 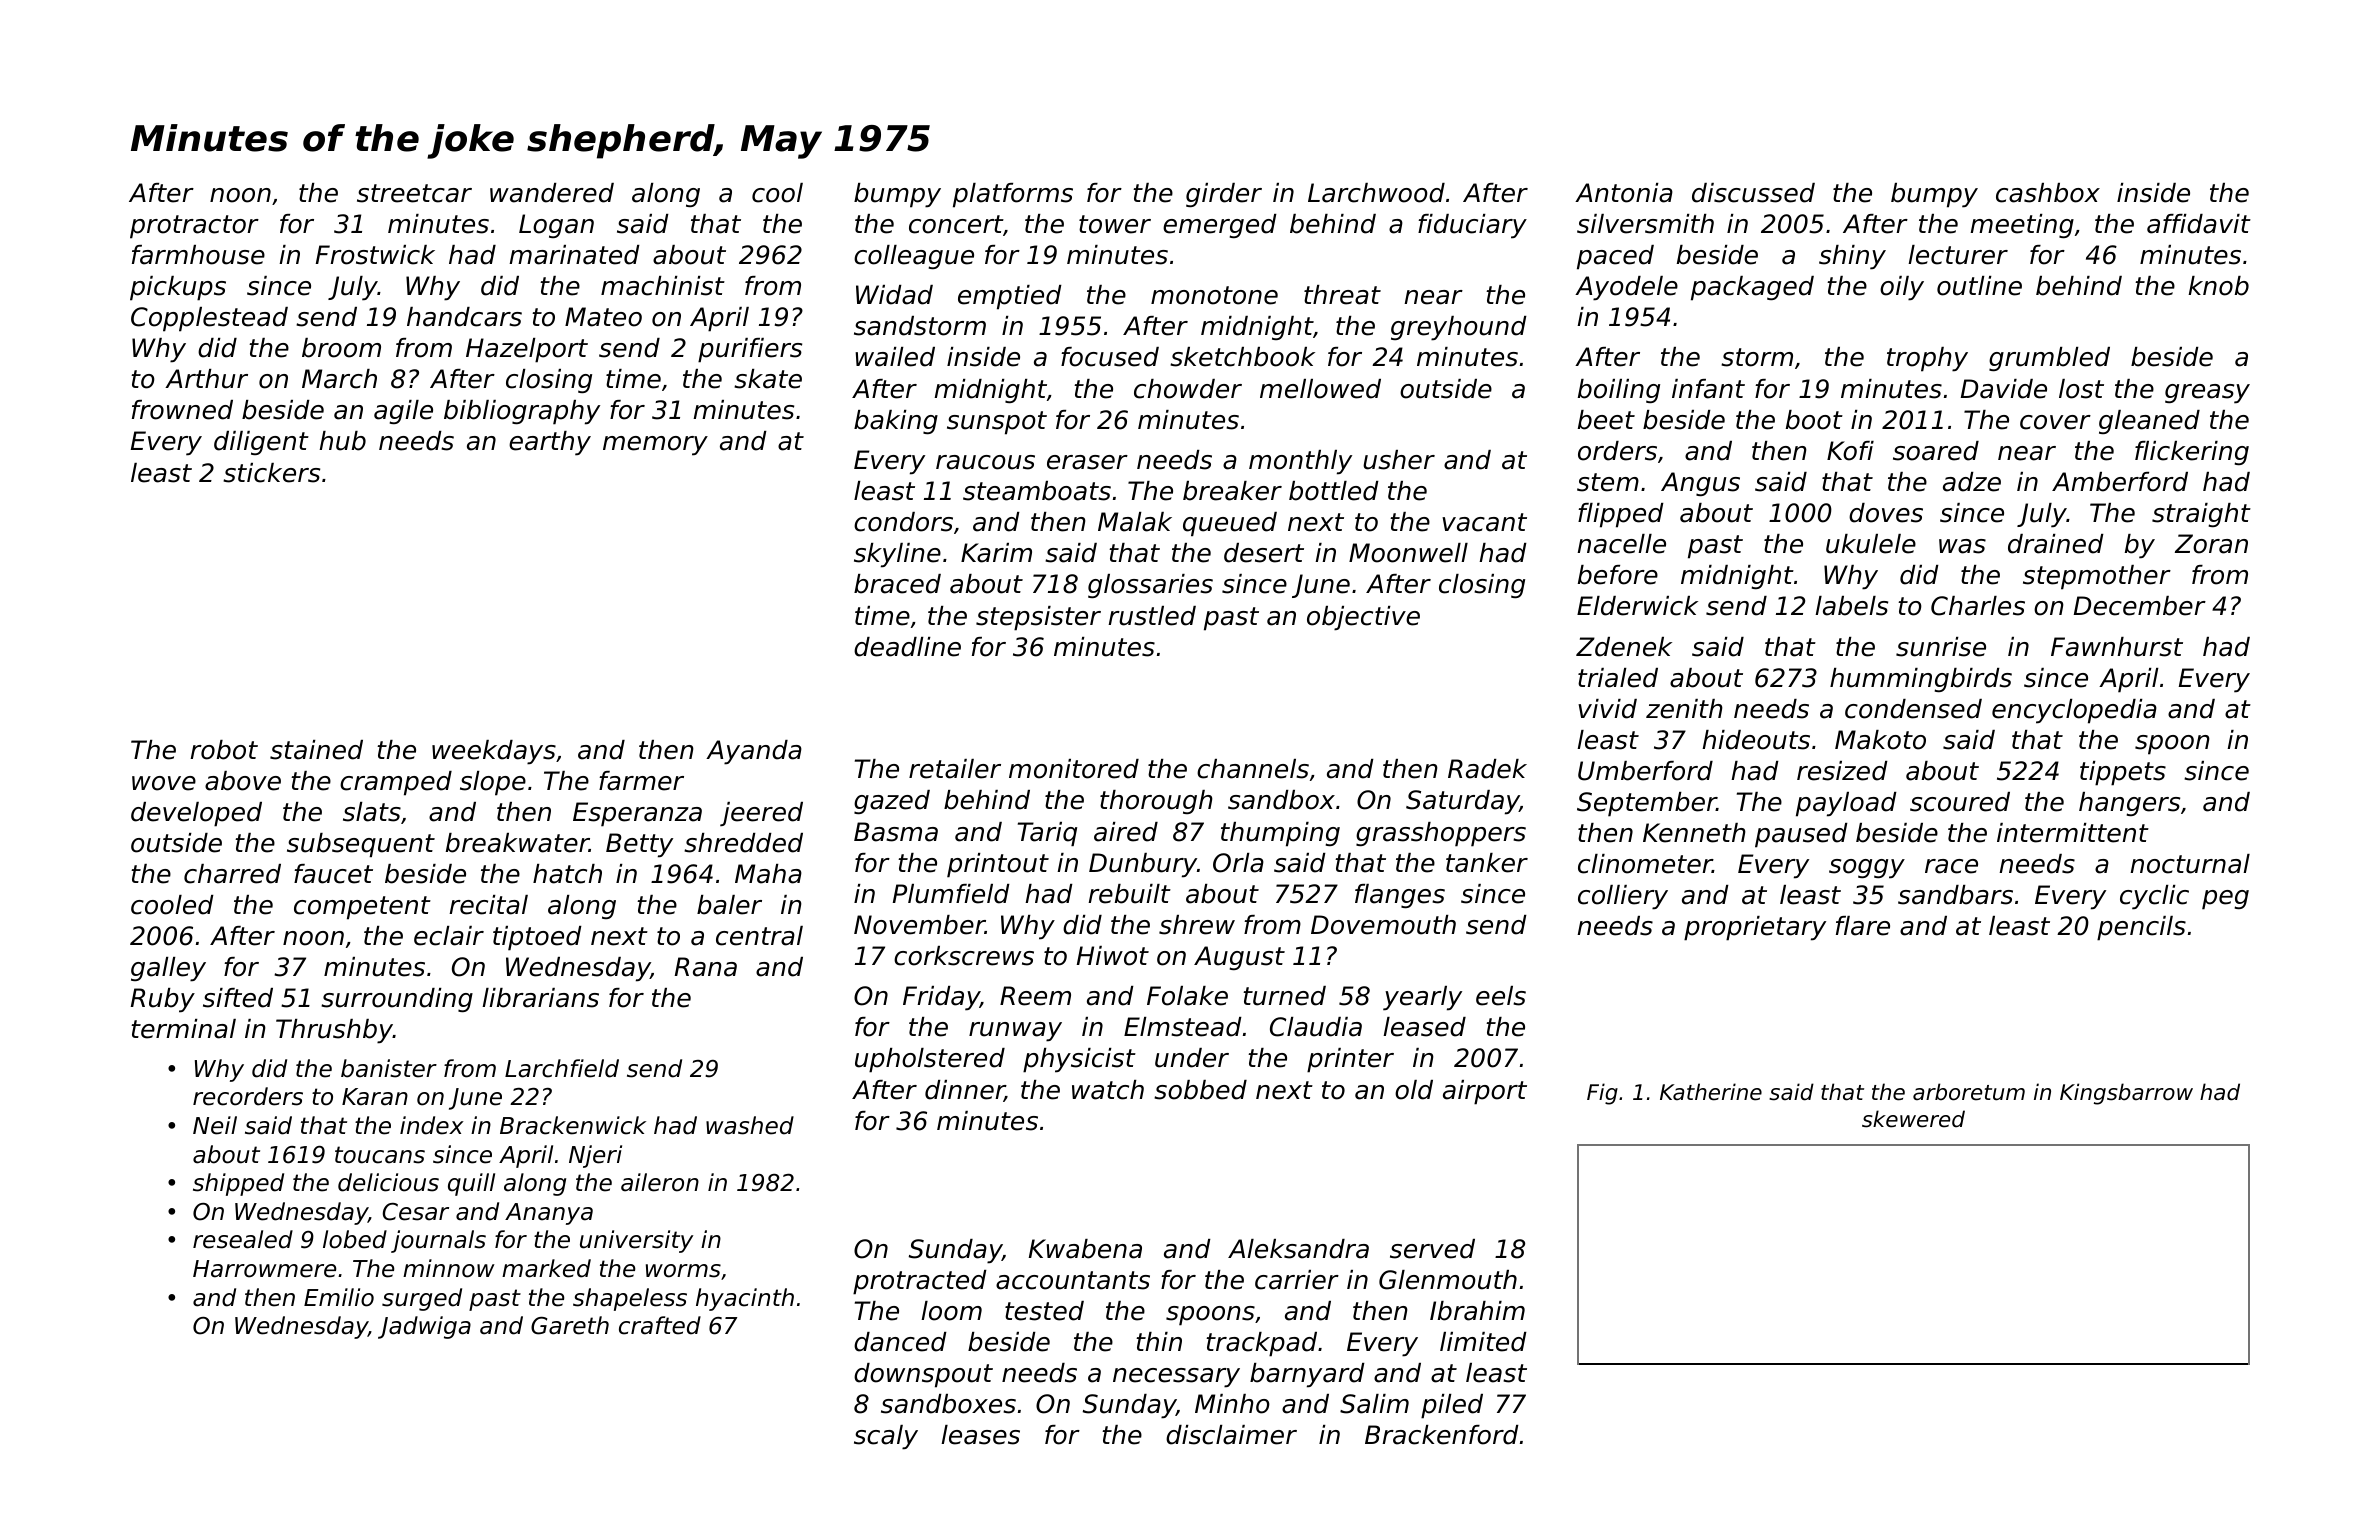 What do you see at coordinates (2048, 193) in the page?
I see `cashbox` at bounding box center [2048, 193].
